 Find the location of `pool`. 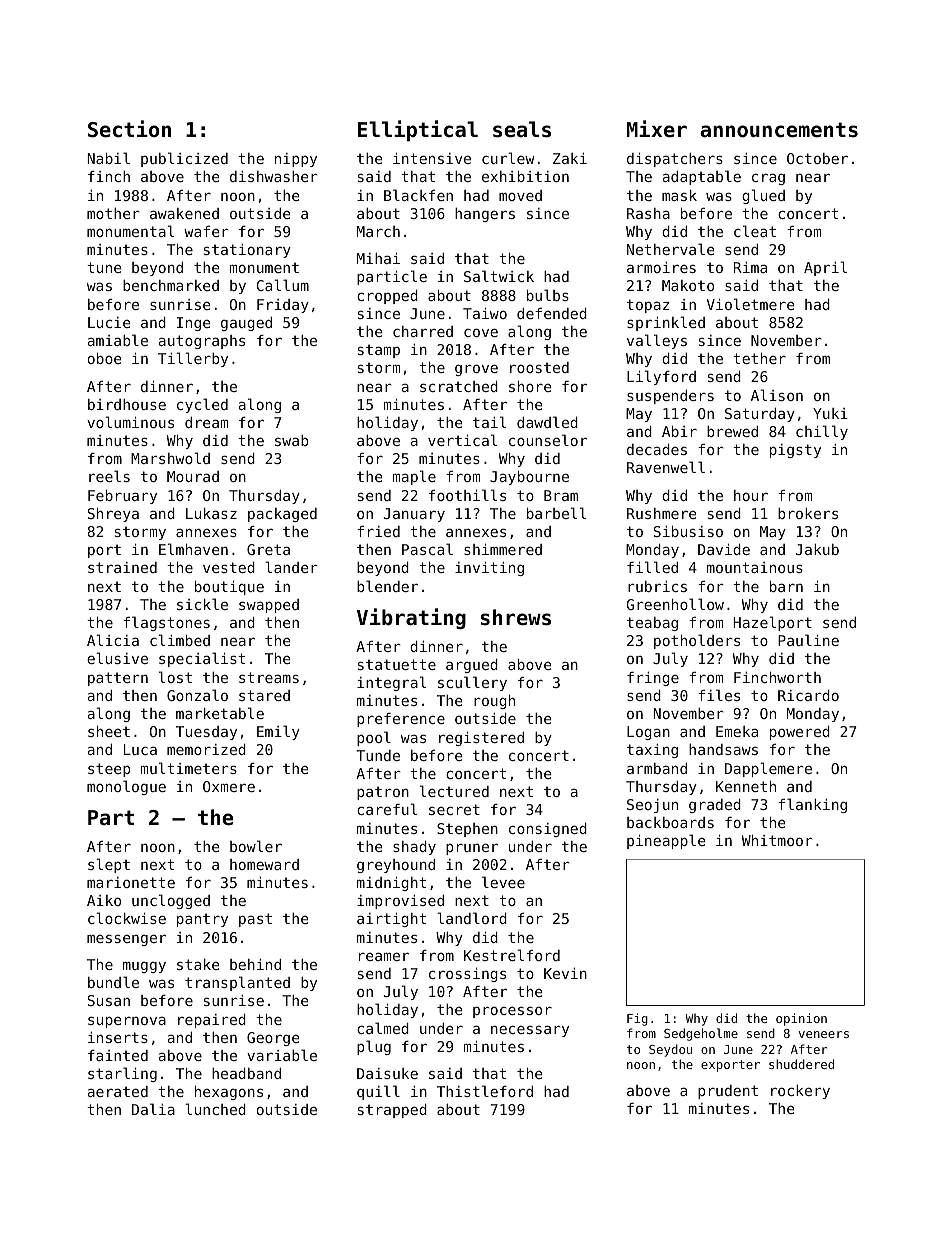

pool is located at coordinates (374, 738).
